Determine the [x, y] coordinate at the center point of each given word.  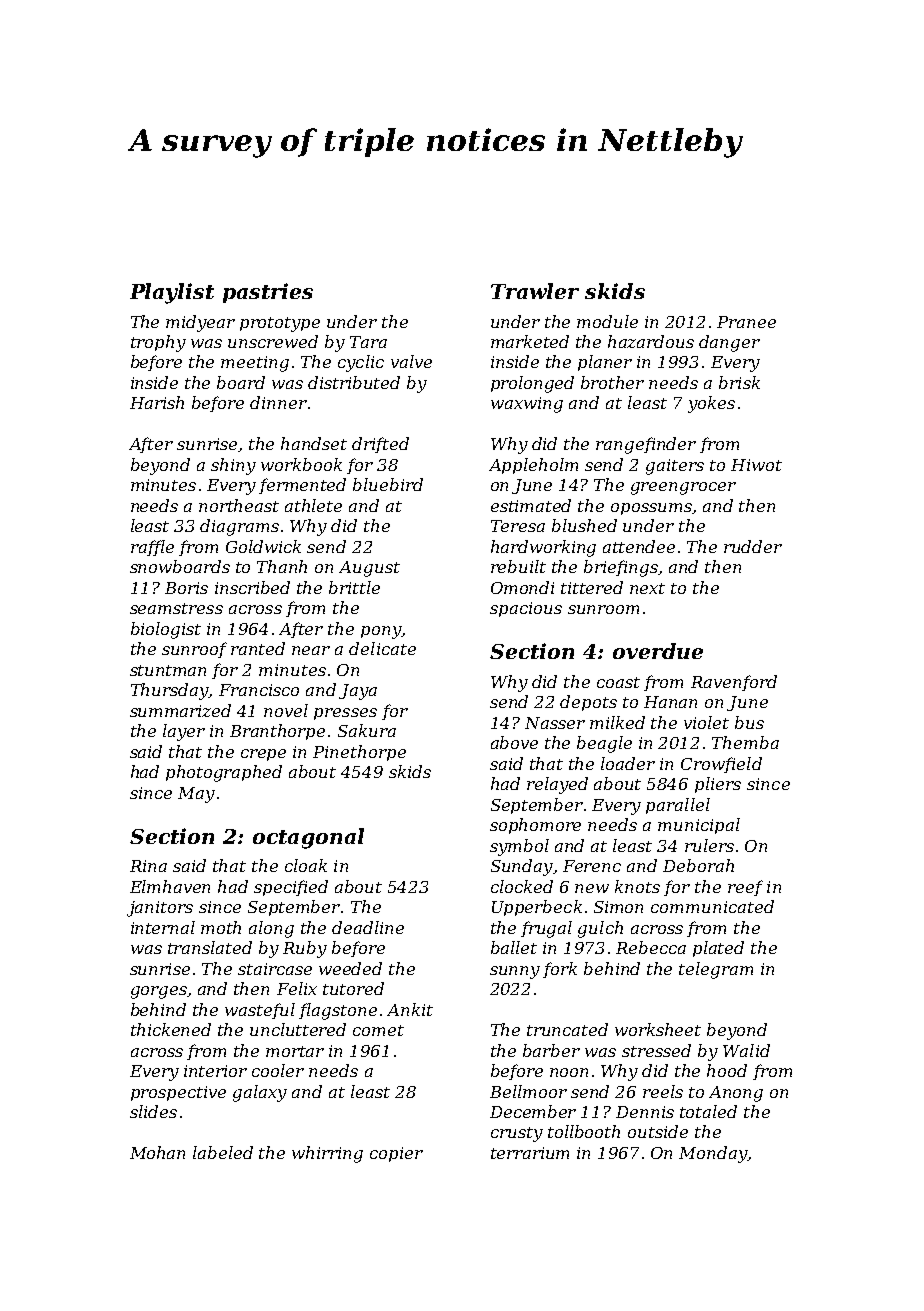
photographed [224, 773]
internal [163, 927]
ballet [514, 947]
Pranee [746, 322]
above [514, 742]
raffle [152, 548]
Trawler [535, 291]
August [369, 569]
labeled [223, 1152]
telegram [716, 970]
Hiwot [756, 465]
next [647, 588]
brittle [354, 587]
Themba [745, 742]
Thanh [282, 566]
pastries [268, 293]
